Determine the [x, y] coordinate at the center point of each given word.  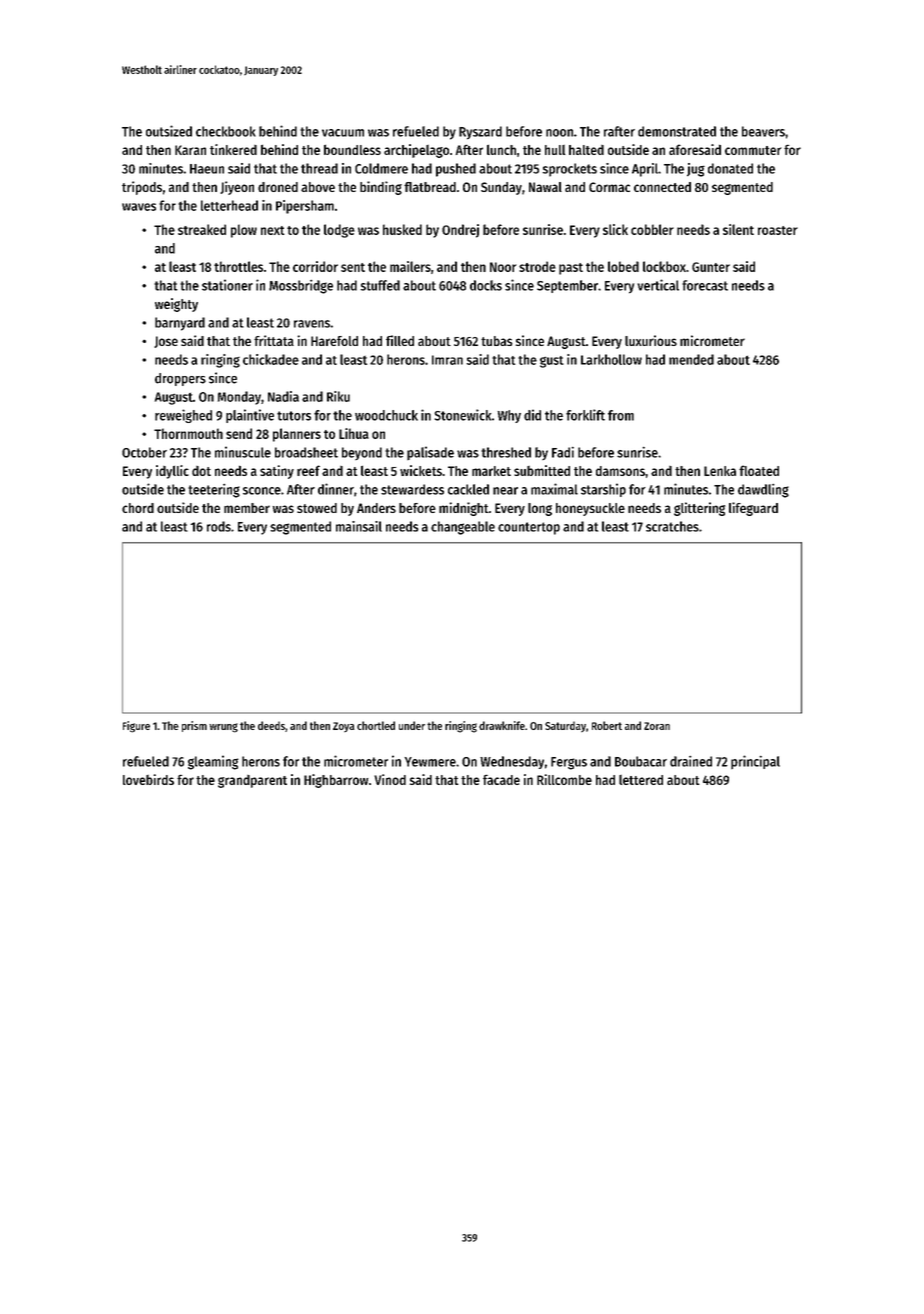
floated [759, 470]
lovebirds [148, 779]
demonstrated [677, 131]
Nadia [283, 396]
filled [400, 340]
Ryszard [480, 133]
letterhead [229, 205]
